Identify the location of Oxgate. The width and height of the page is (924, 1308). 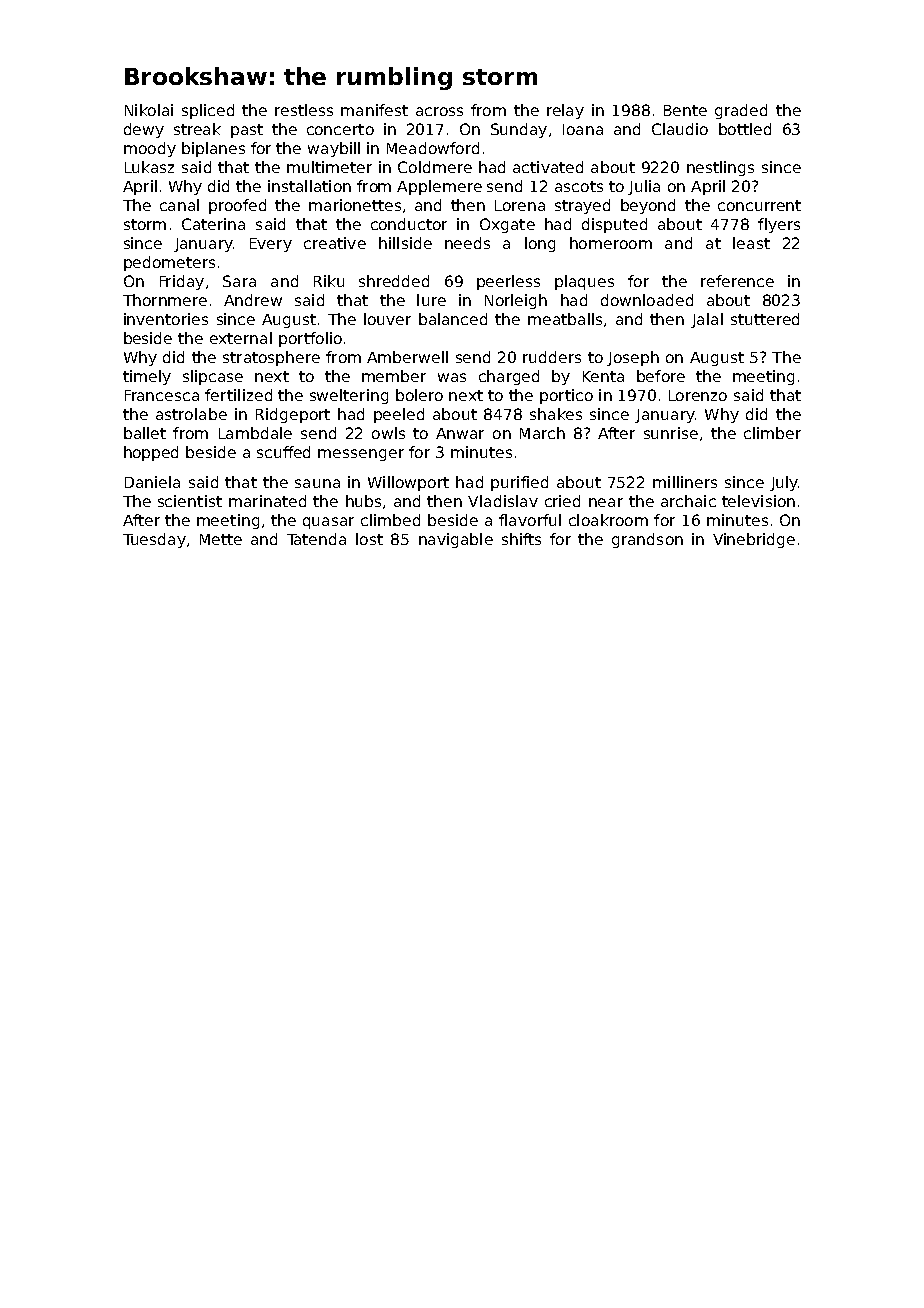
(507, 225).
